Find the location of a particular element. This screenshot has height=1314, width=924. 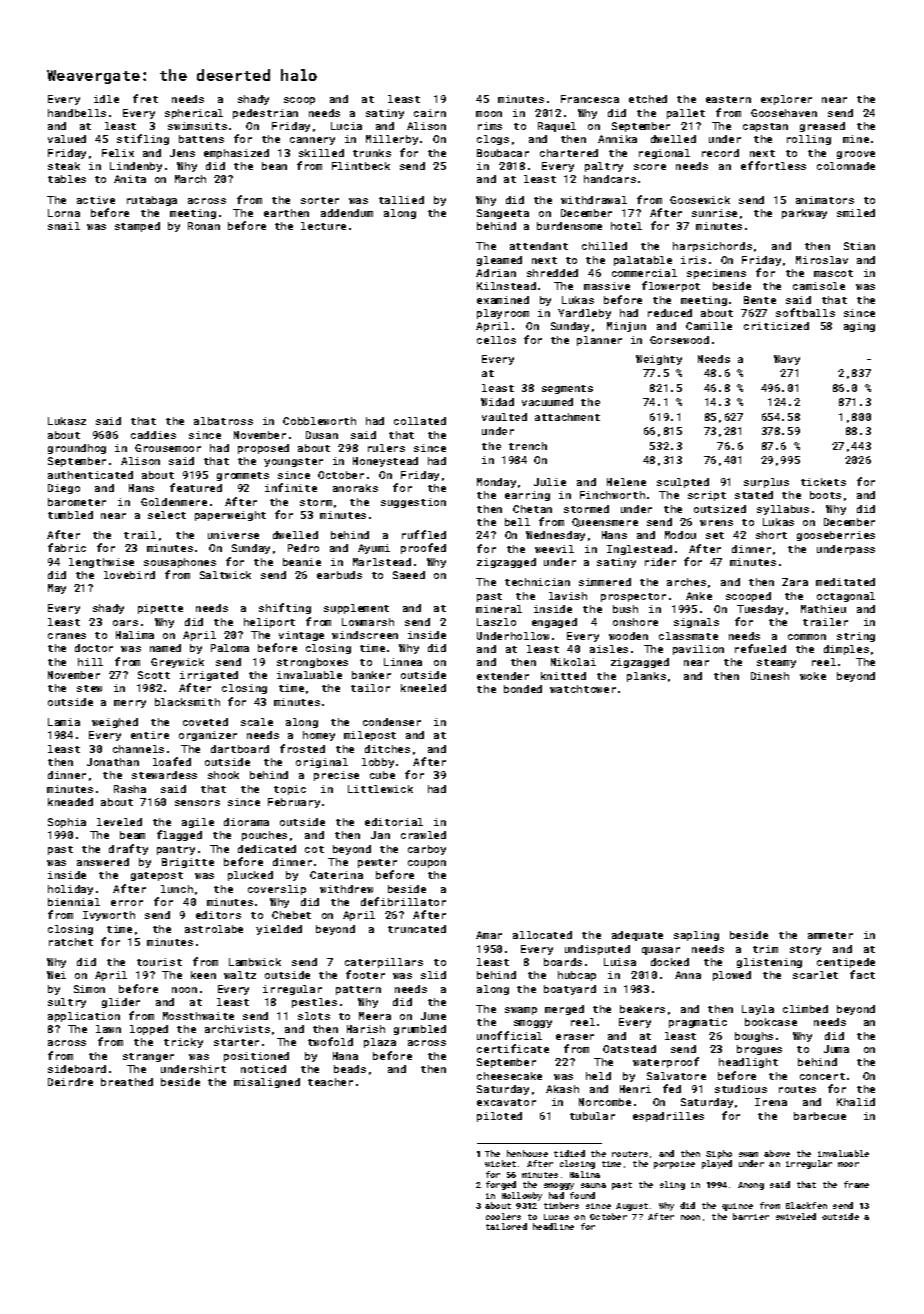

paperweight is located at coordinates (230, 516).
